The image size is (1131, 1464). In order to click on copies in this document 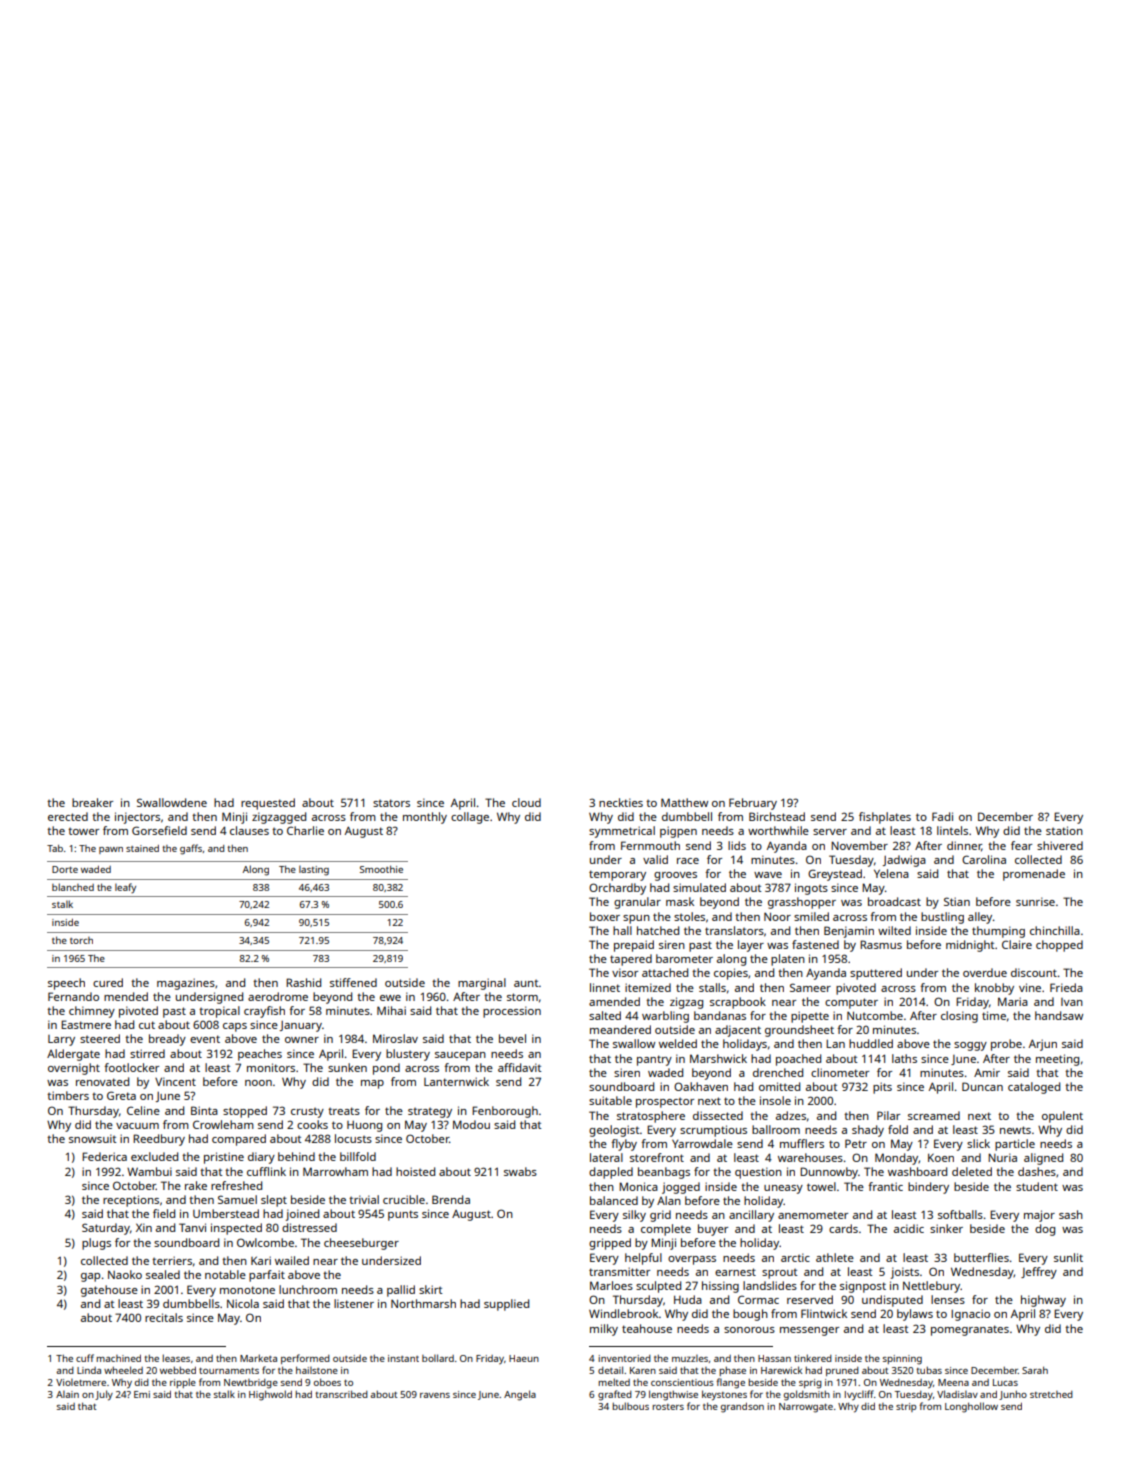, I will do `click(731, 974)`.
